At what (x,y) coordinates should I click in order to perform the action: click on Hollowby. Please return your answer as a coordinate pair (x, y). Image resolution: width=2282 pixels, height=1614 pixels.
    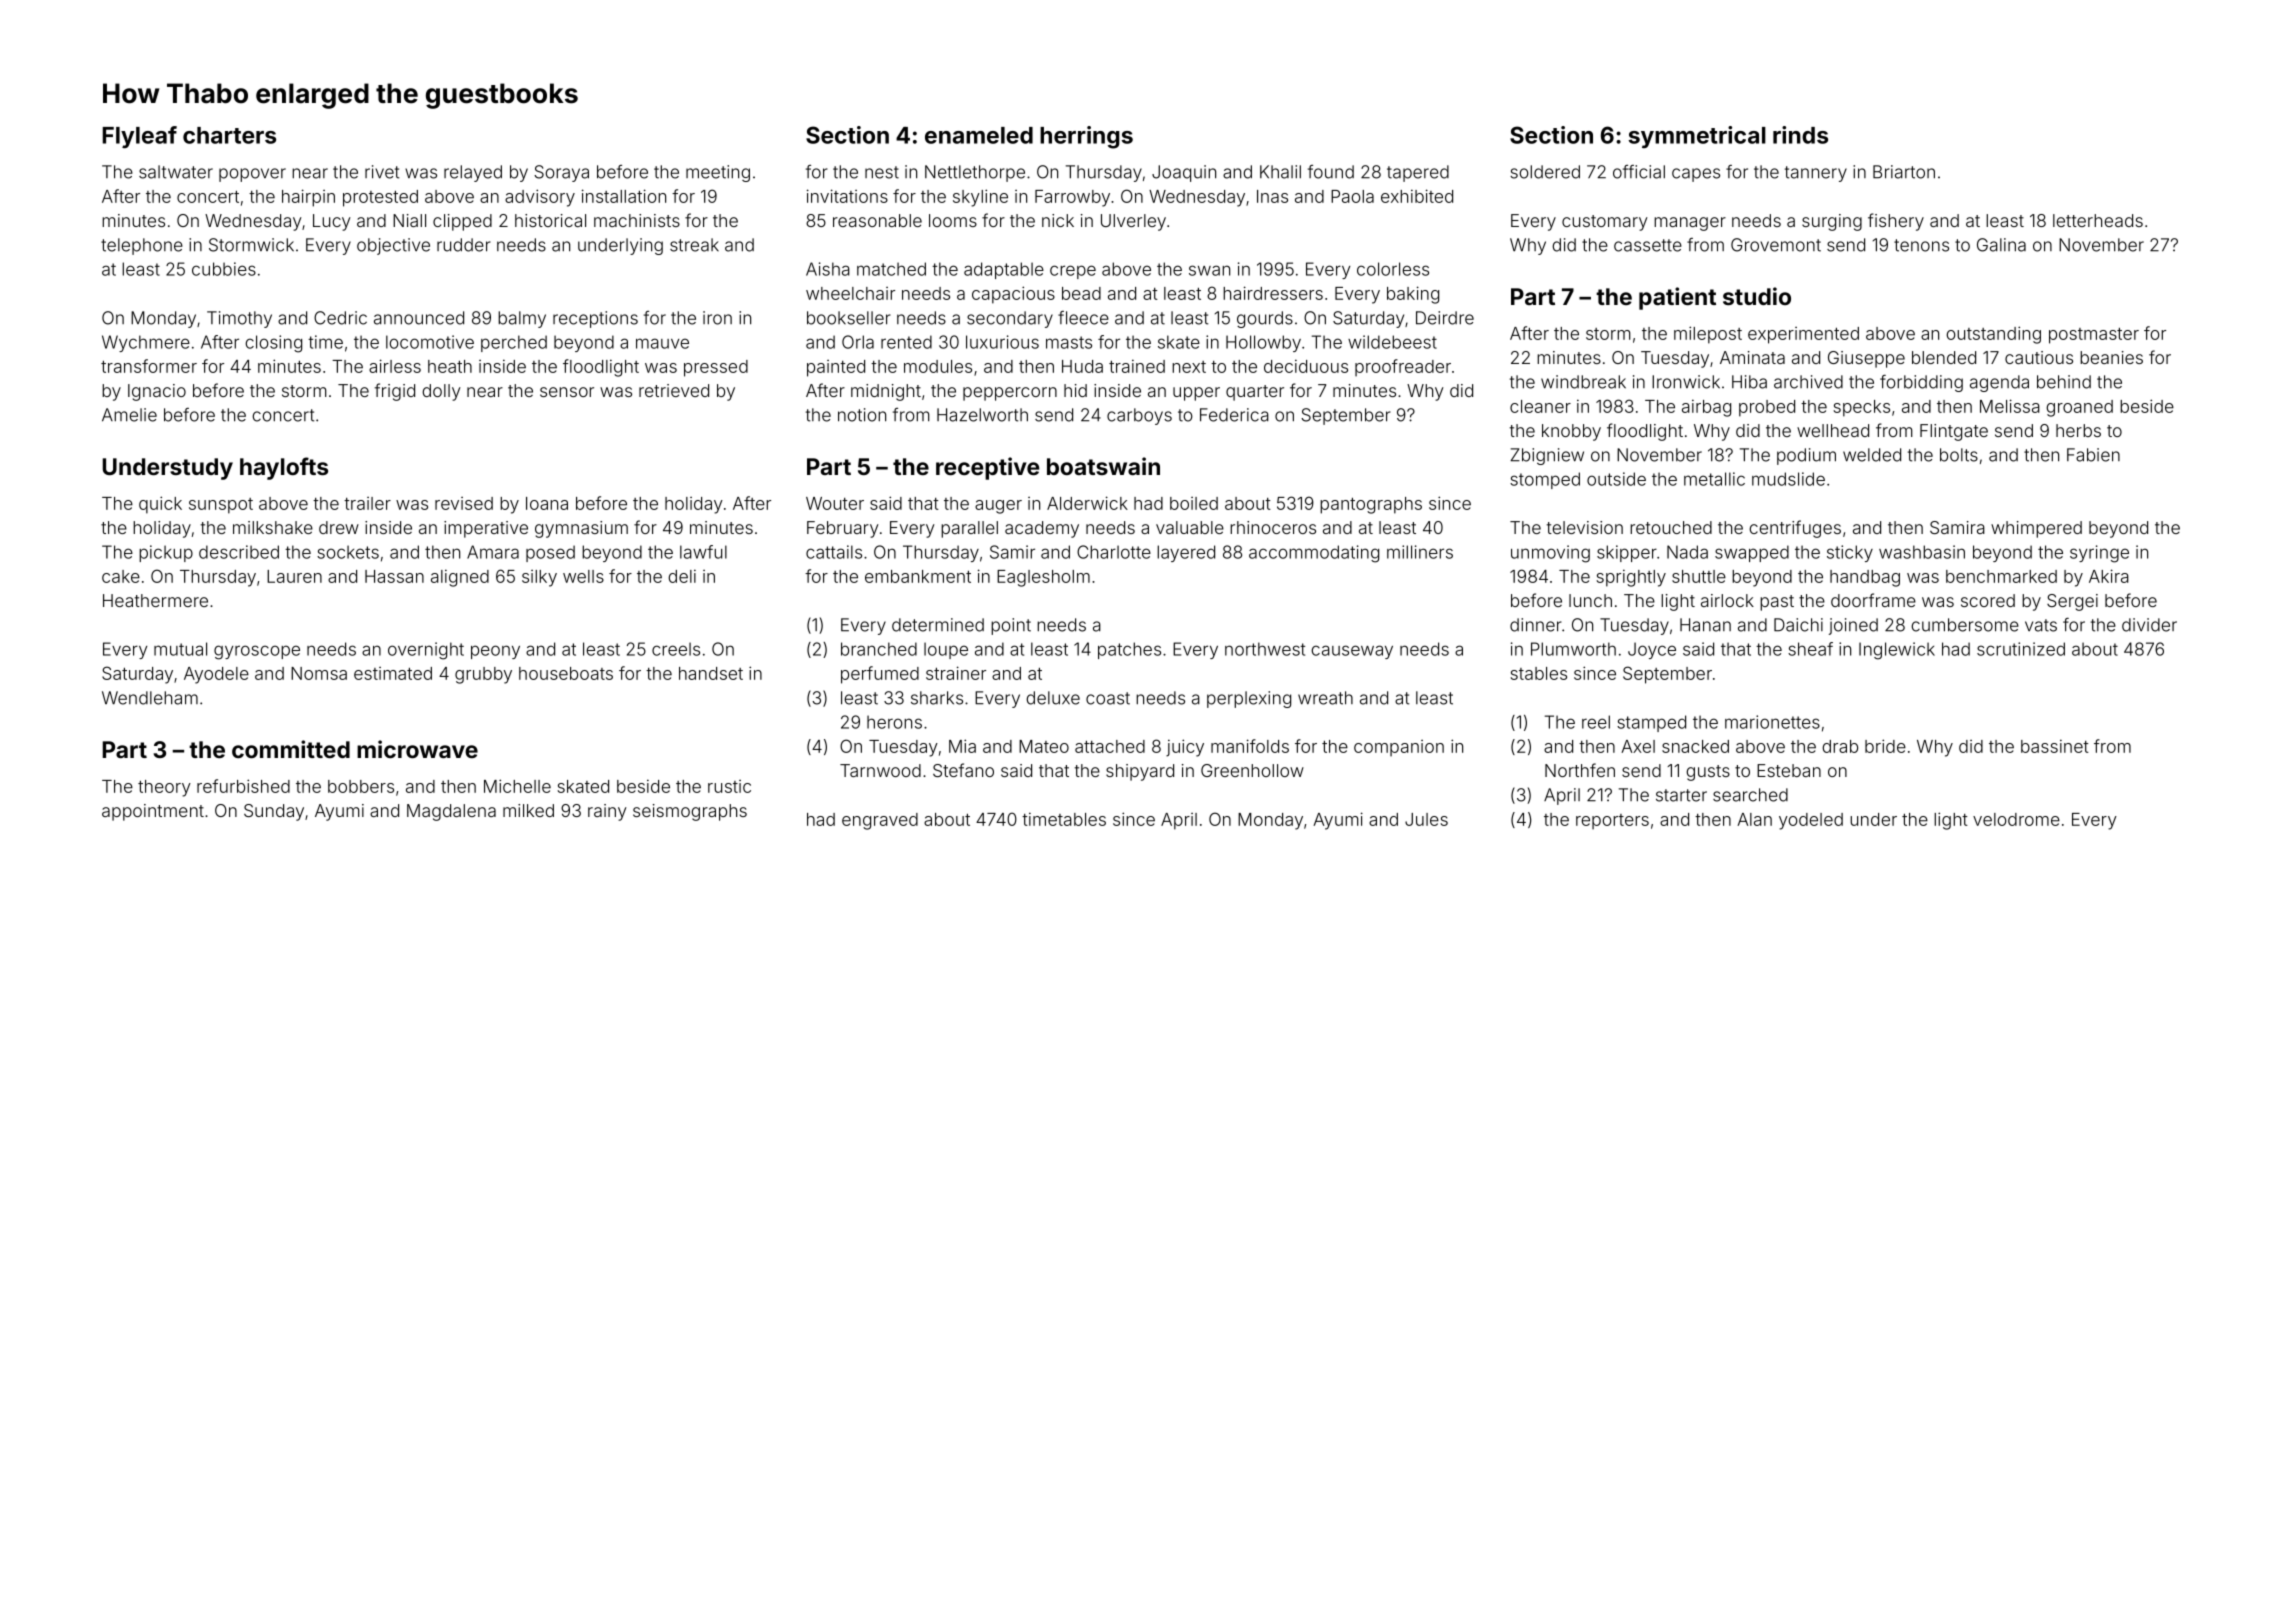
    Looking at the image, I should click on (1263, 343).
